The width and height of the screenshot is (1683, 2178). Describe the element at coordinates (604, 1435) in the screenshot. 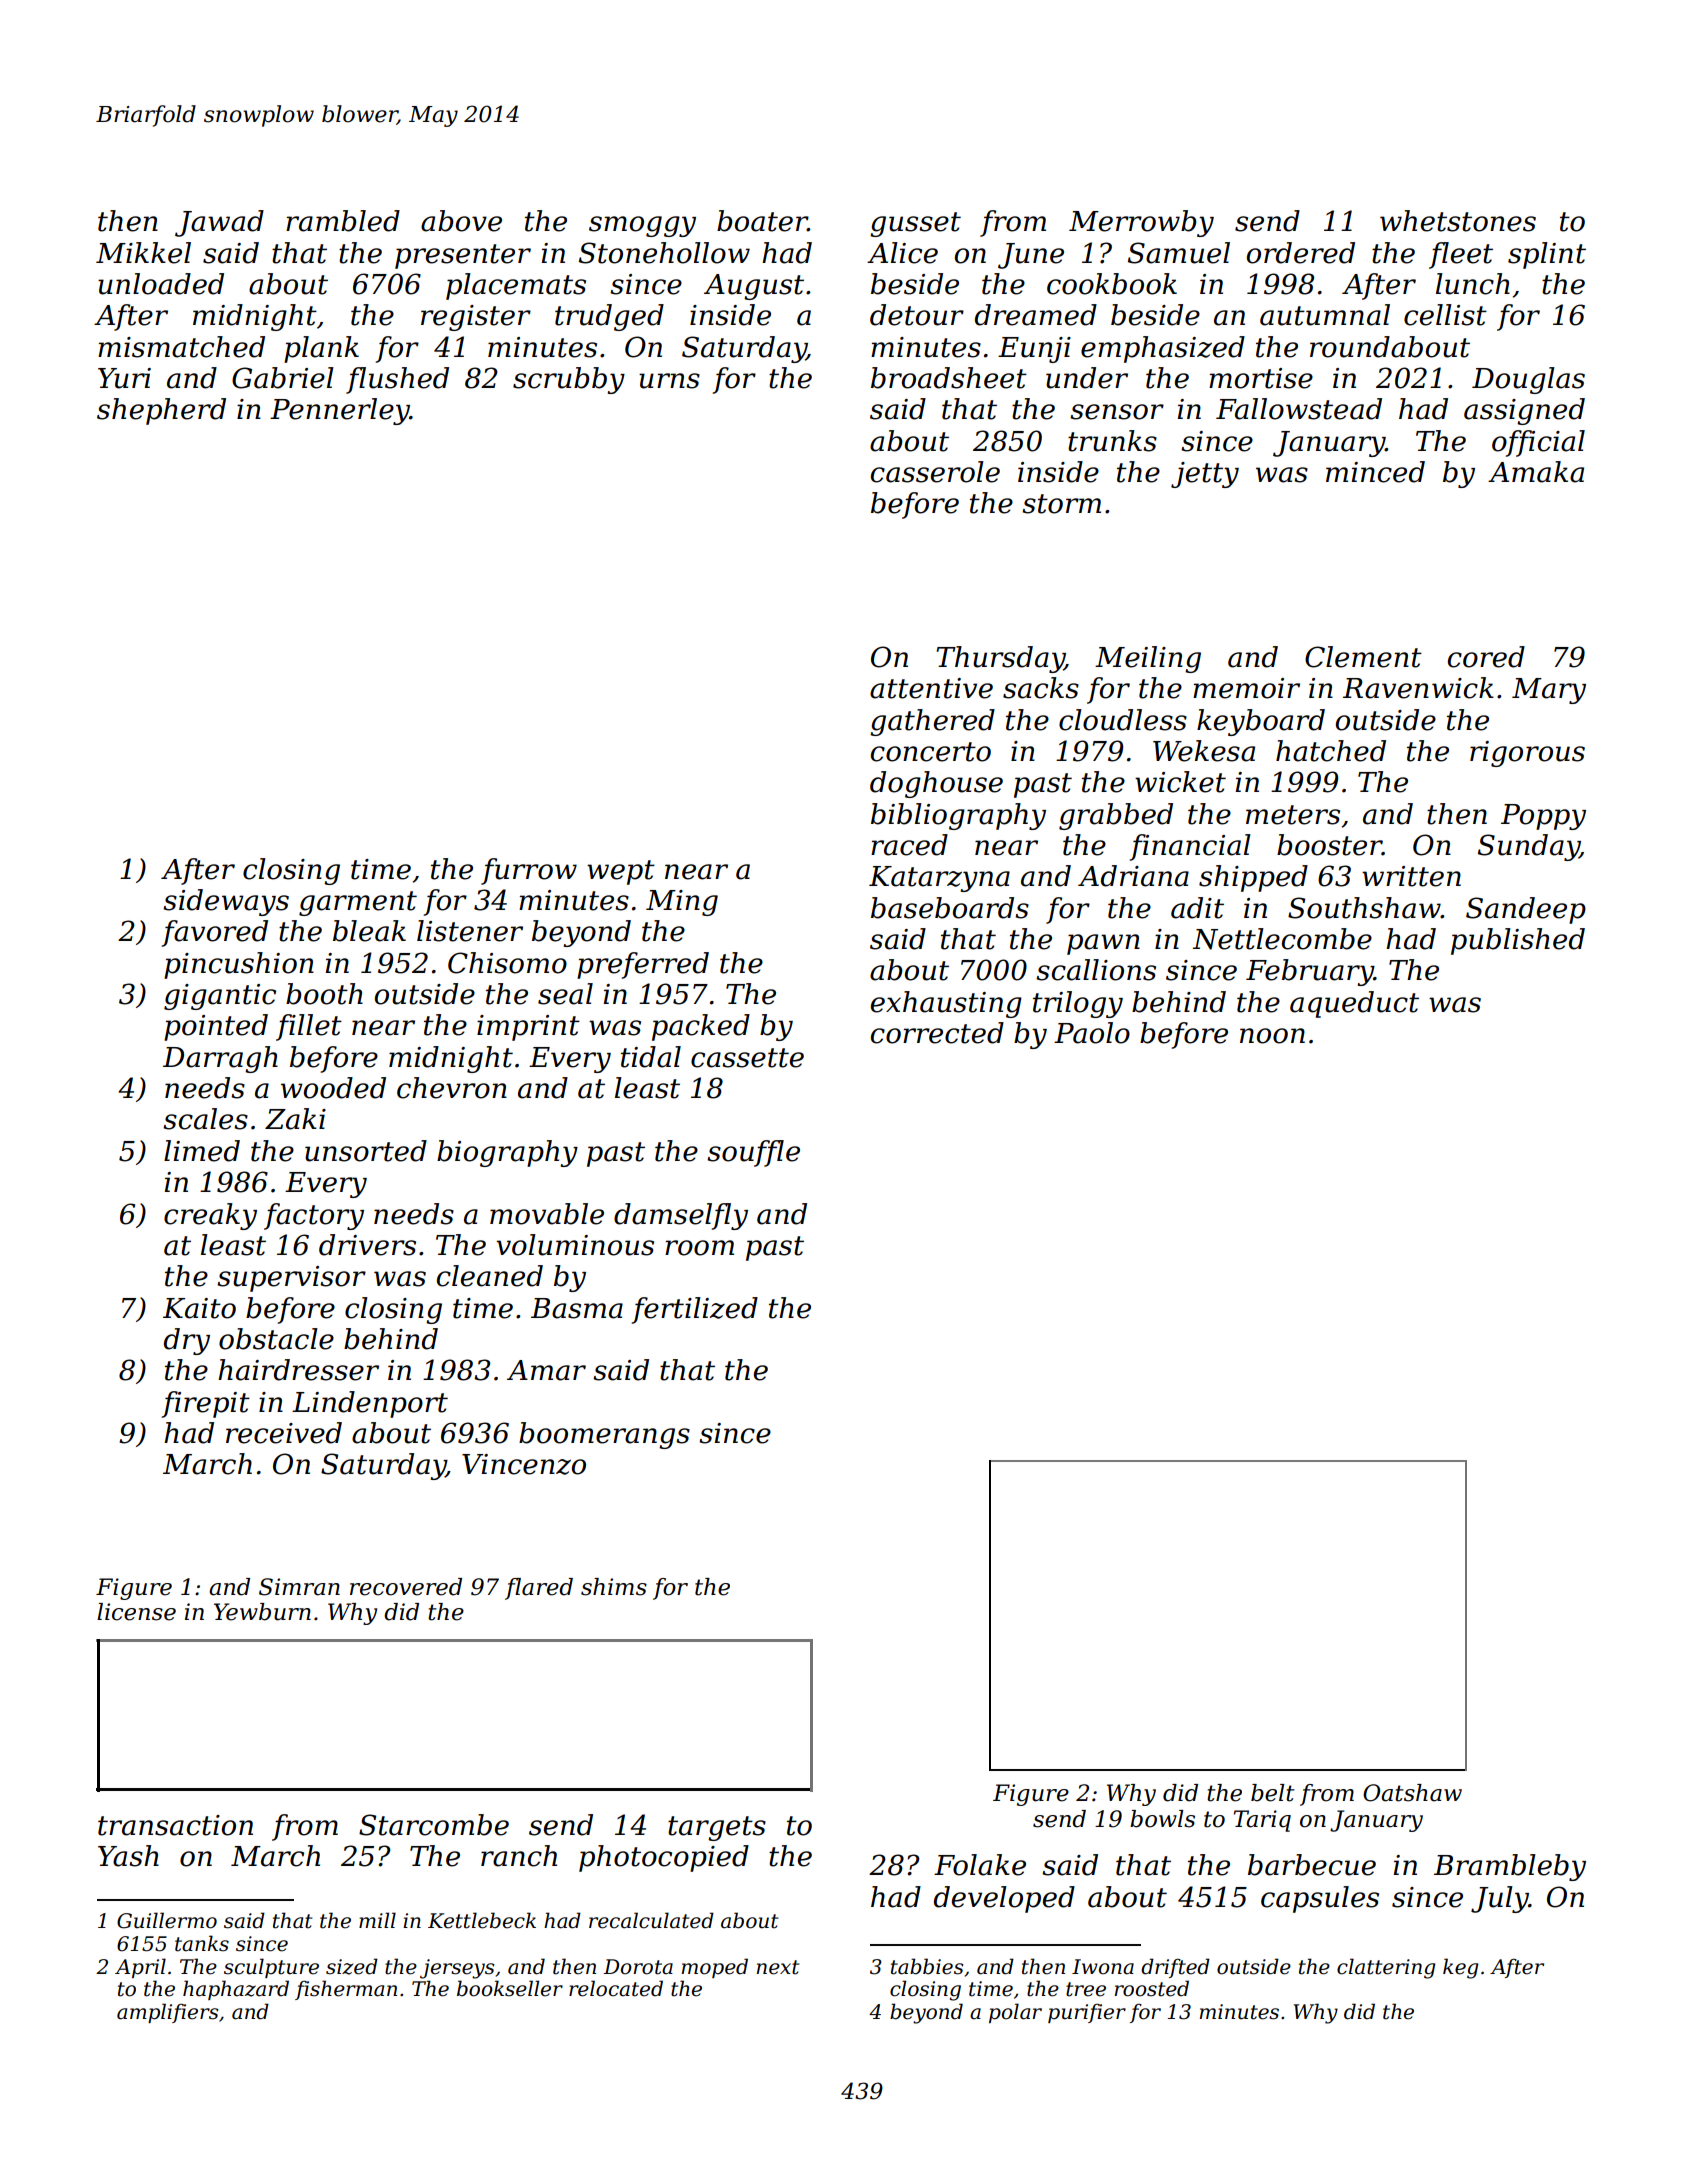

I see `boomerangs` at that location.
